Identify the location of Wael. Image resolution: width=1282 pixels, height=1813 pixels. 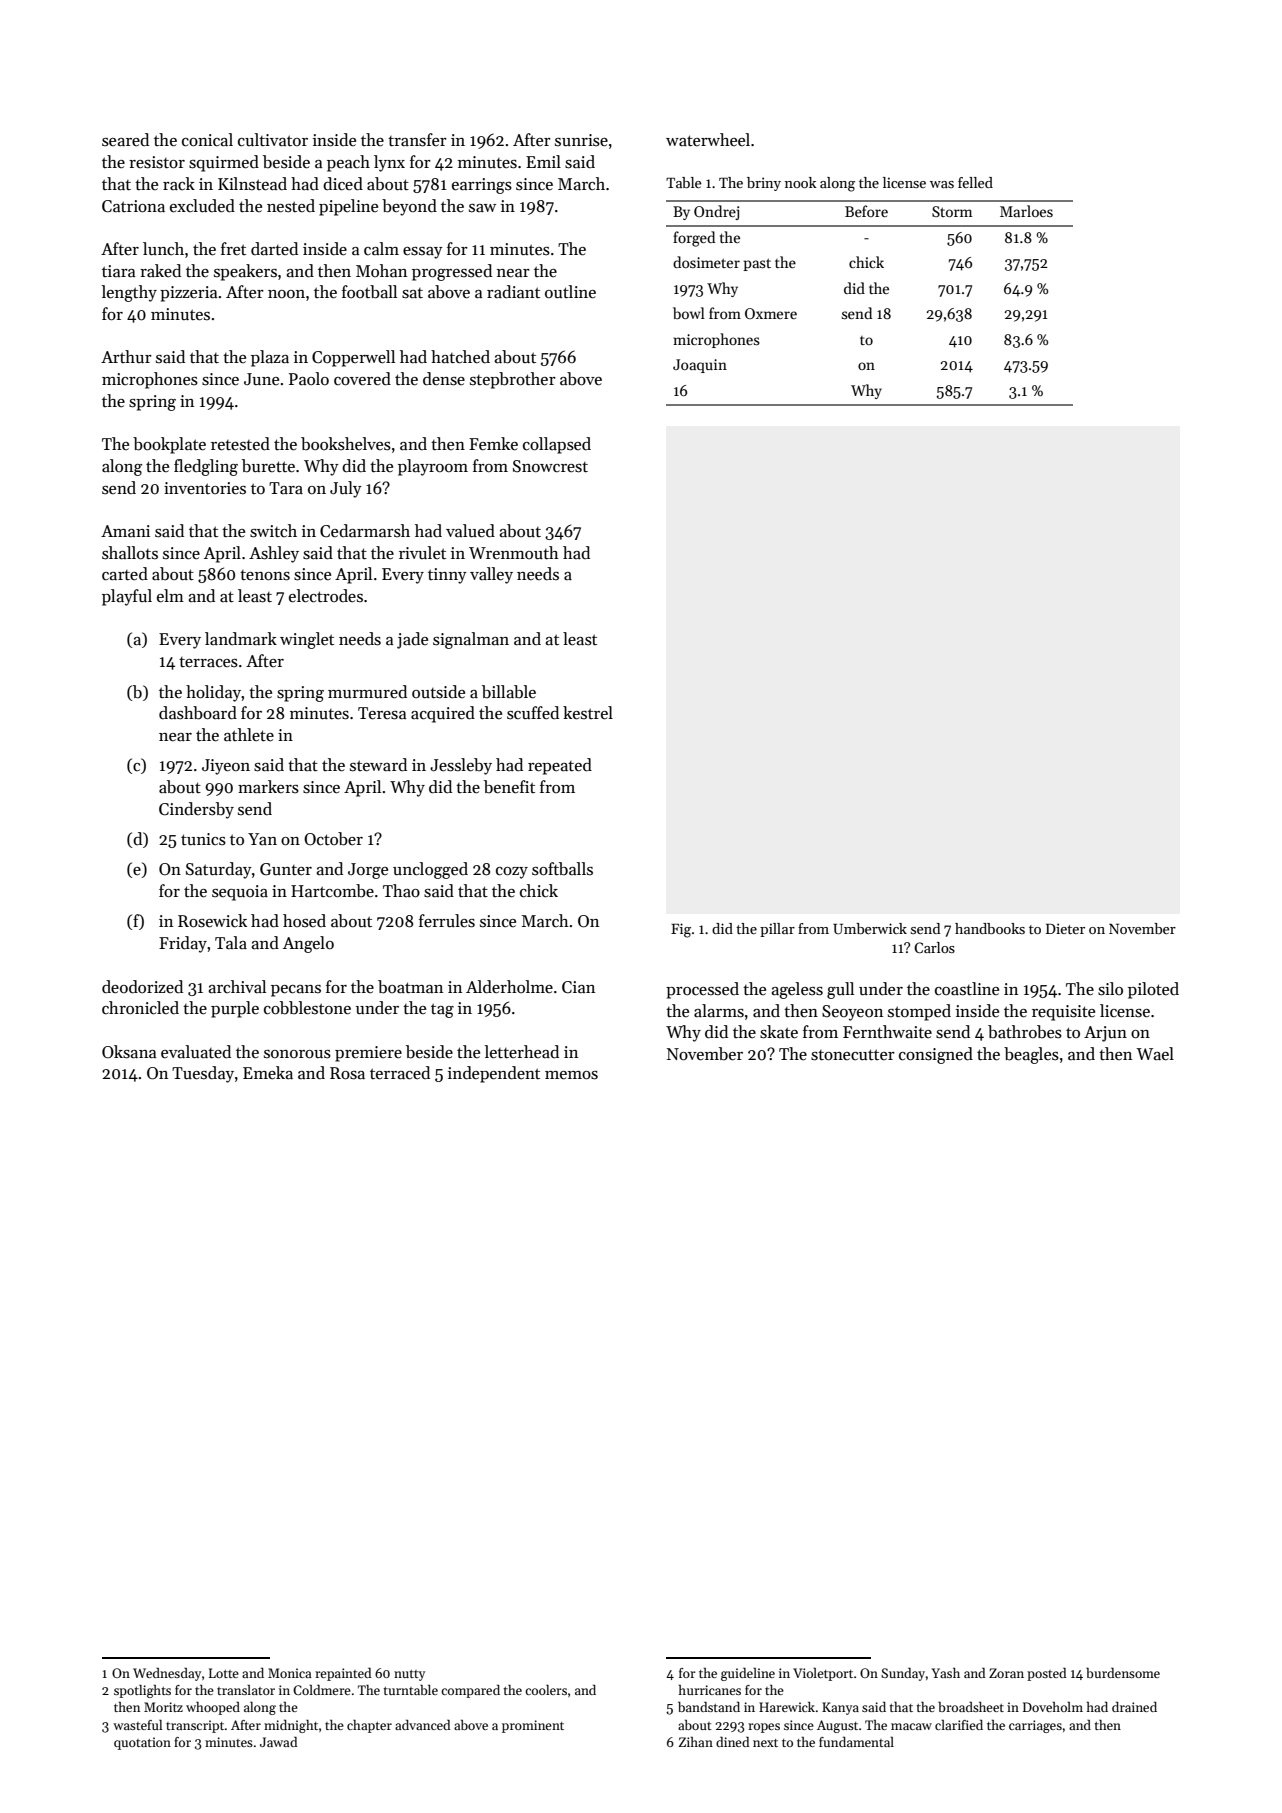
(1155, 1054).
